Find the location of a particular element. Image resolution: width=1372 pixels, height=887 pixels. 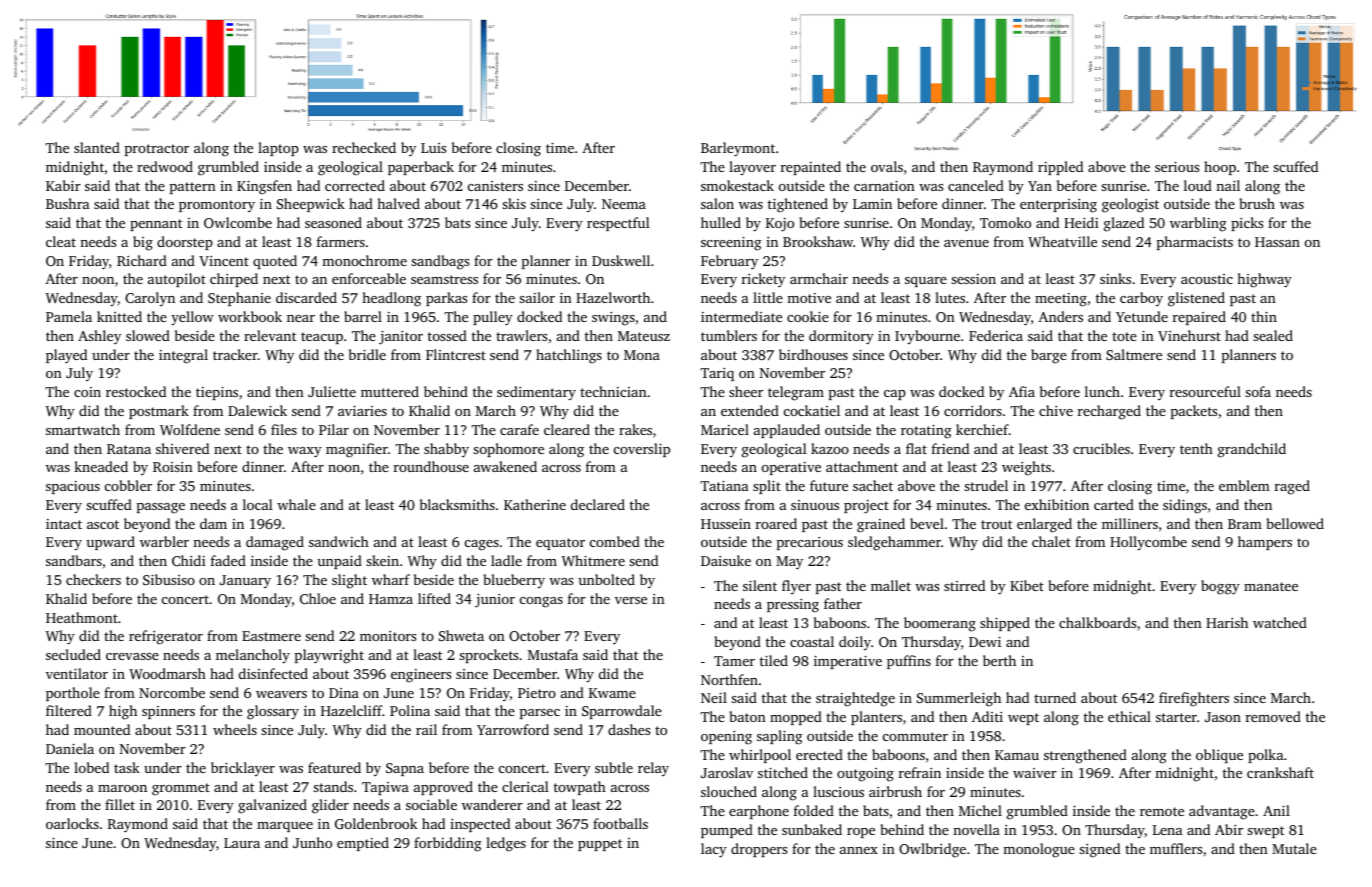

weavers is located at coordinates (281, 694).
